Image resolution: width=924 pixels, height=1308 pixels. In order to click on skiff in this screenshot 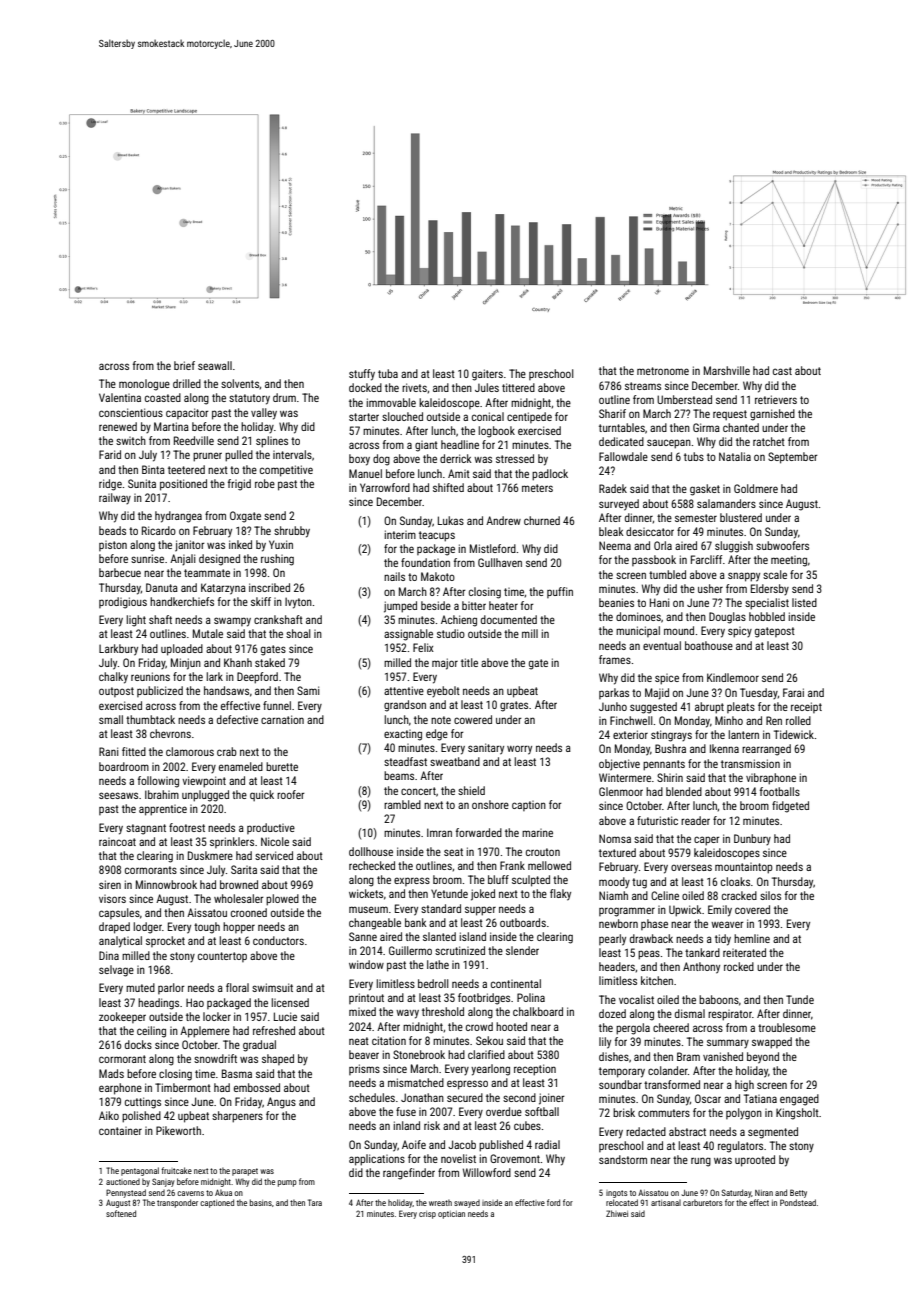, I will do `click(261, 601)`.
